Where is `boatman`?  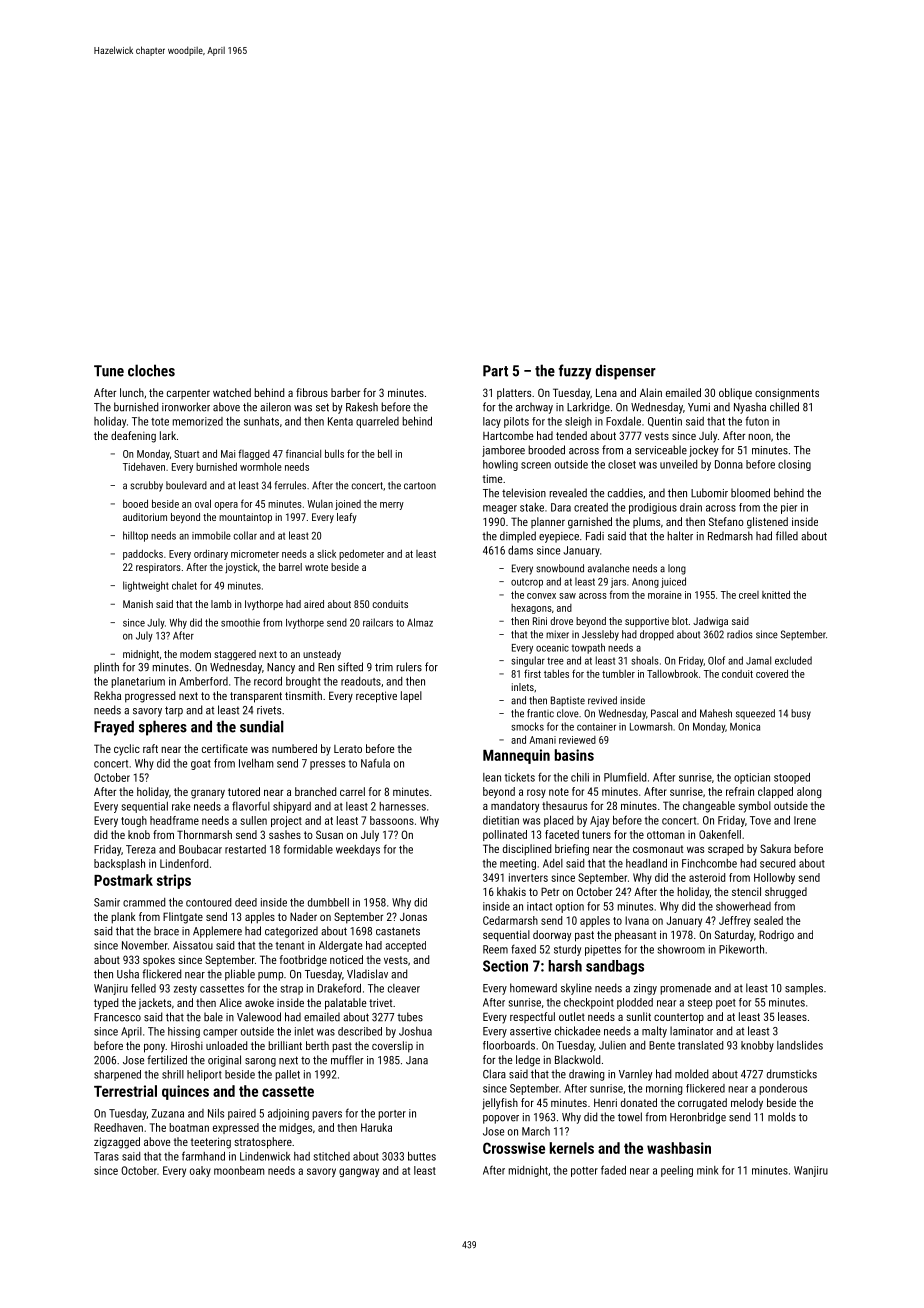
boatman is located at coordinates (189, 1127).
